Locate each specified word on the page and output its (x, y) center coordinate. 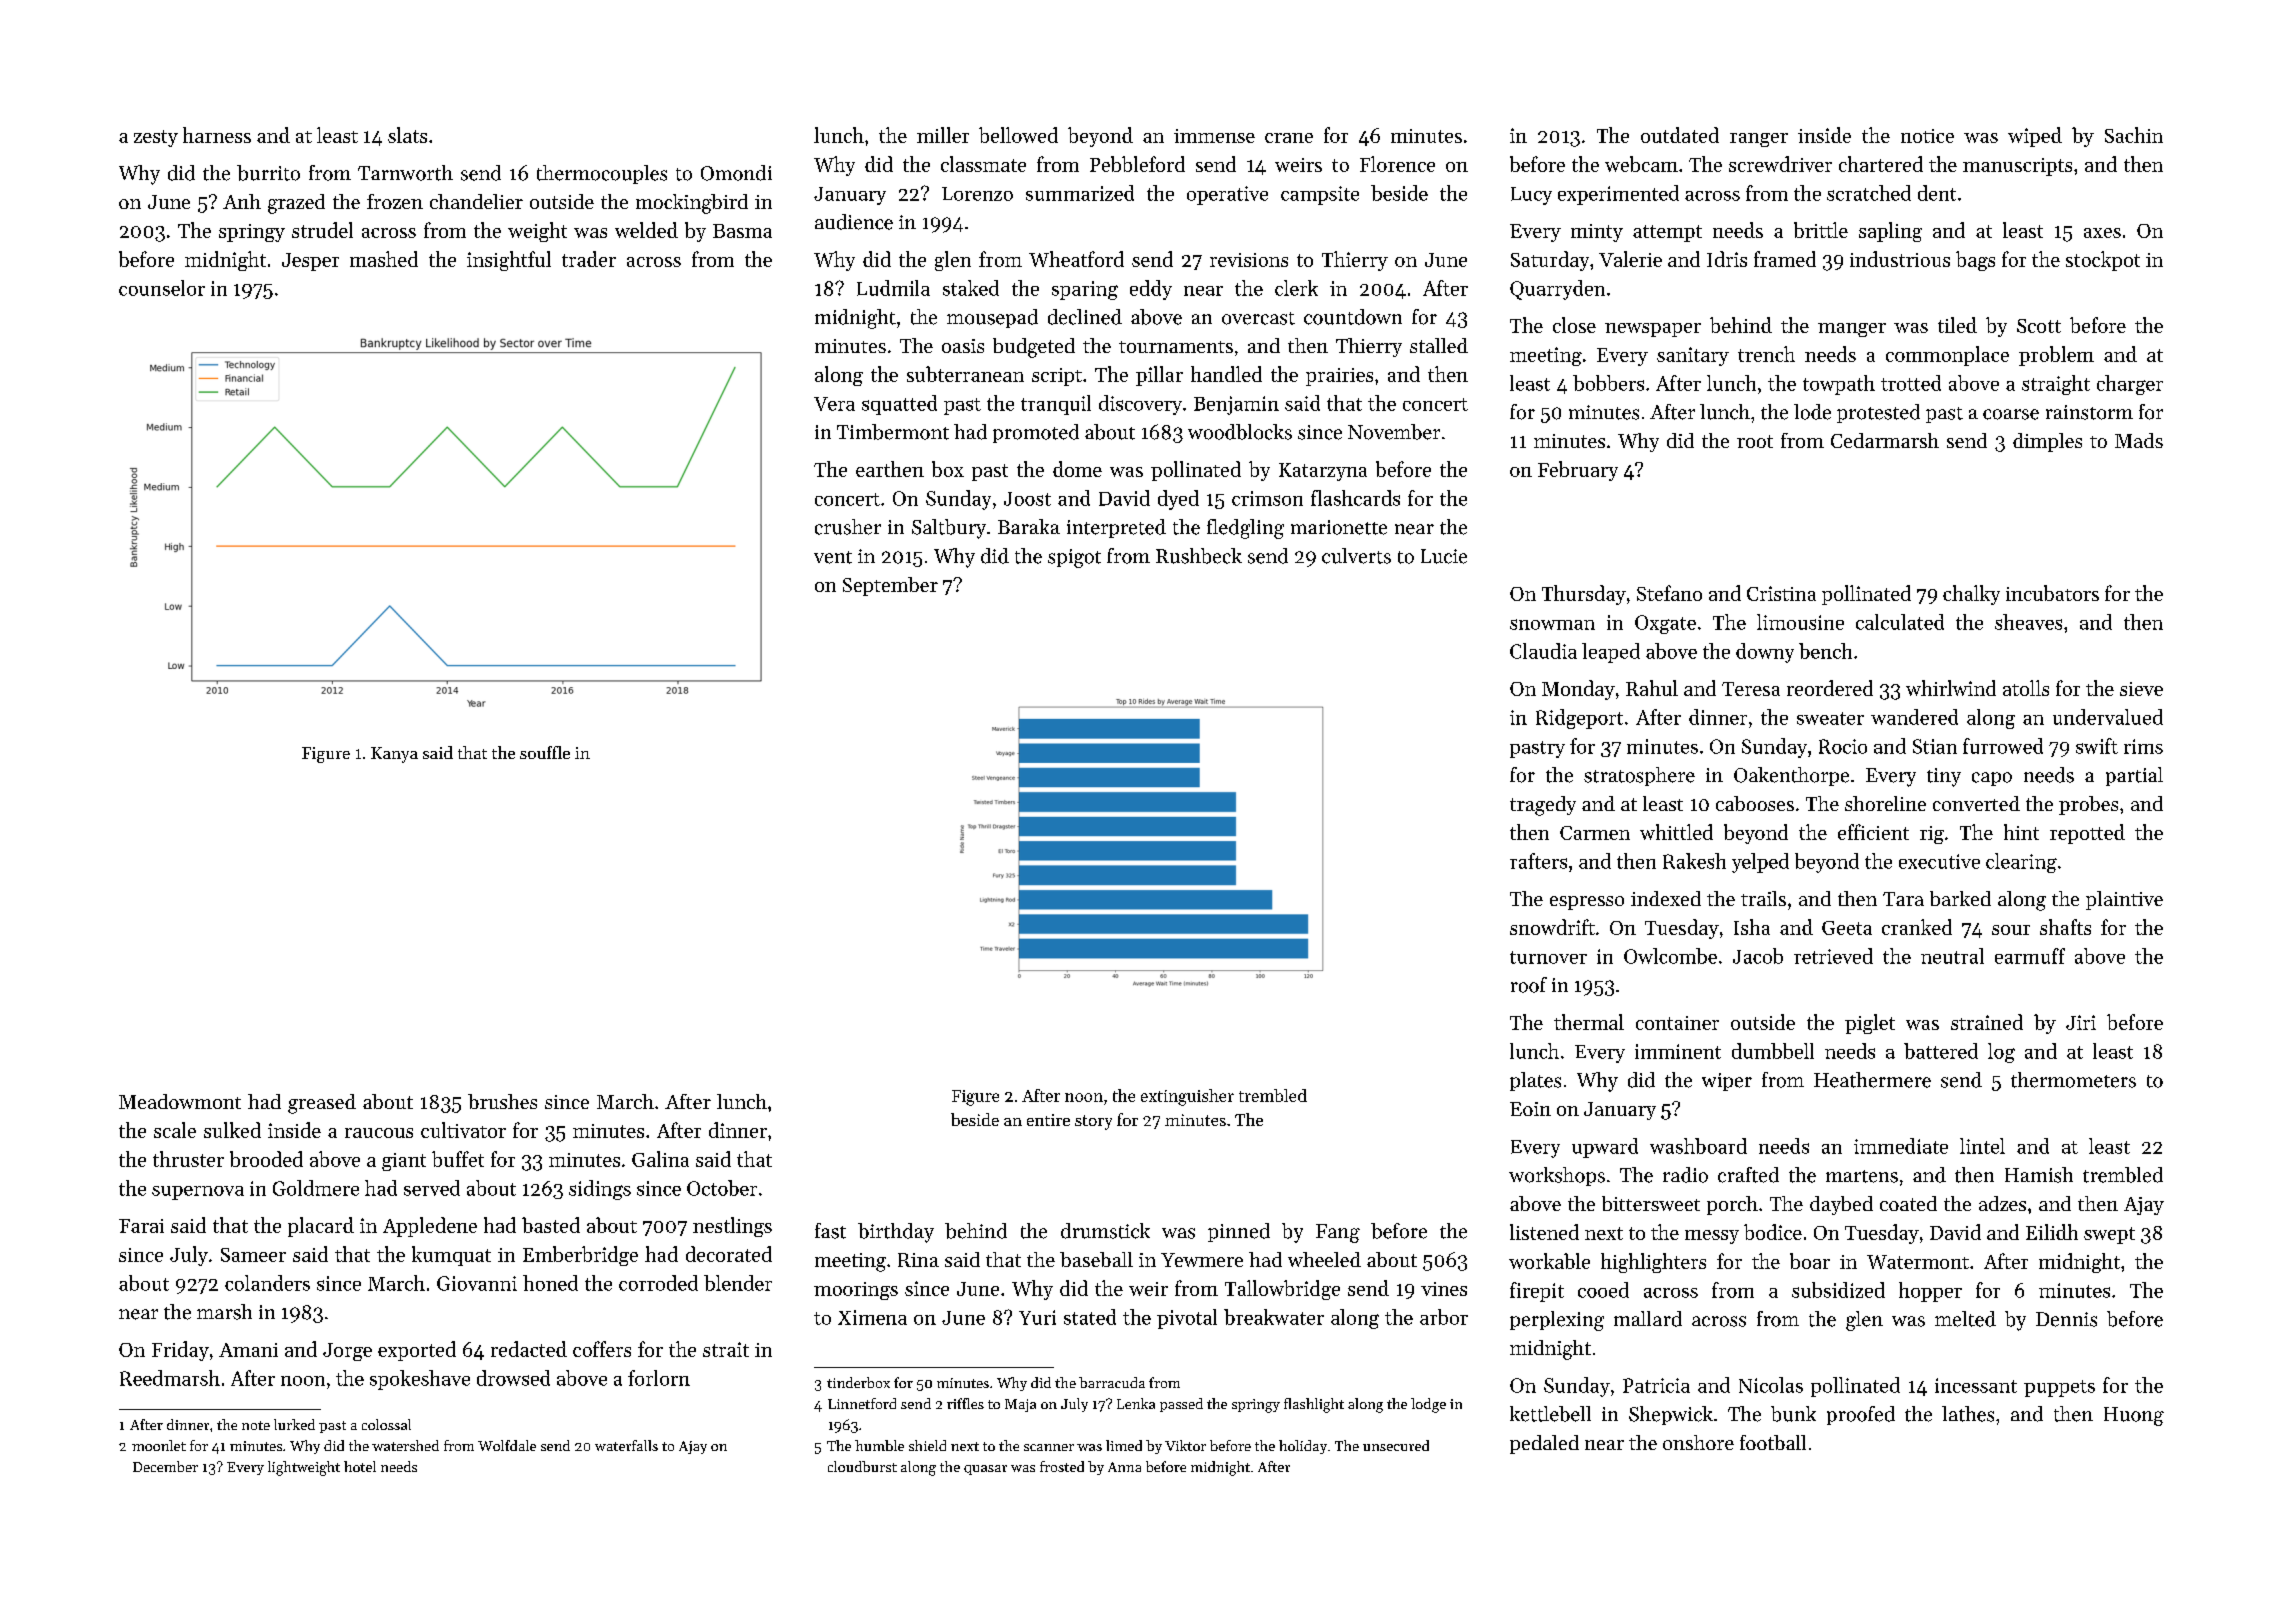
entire (1048, 1120)
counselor (162, 288)
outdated (1680, 135)
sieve (2141, 689)
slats (407, 135)
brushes (502, 1101)
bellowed (1018, 135)
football (1773, 1442)
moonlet (159, 1445)
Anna (1124, 1467)
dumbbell (1773, 1051)
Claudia (1543, 651)
